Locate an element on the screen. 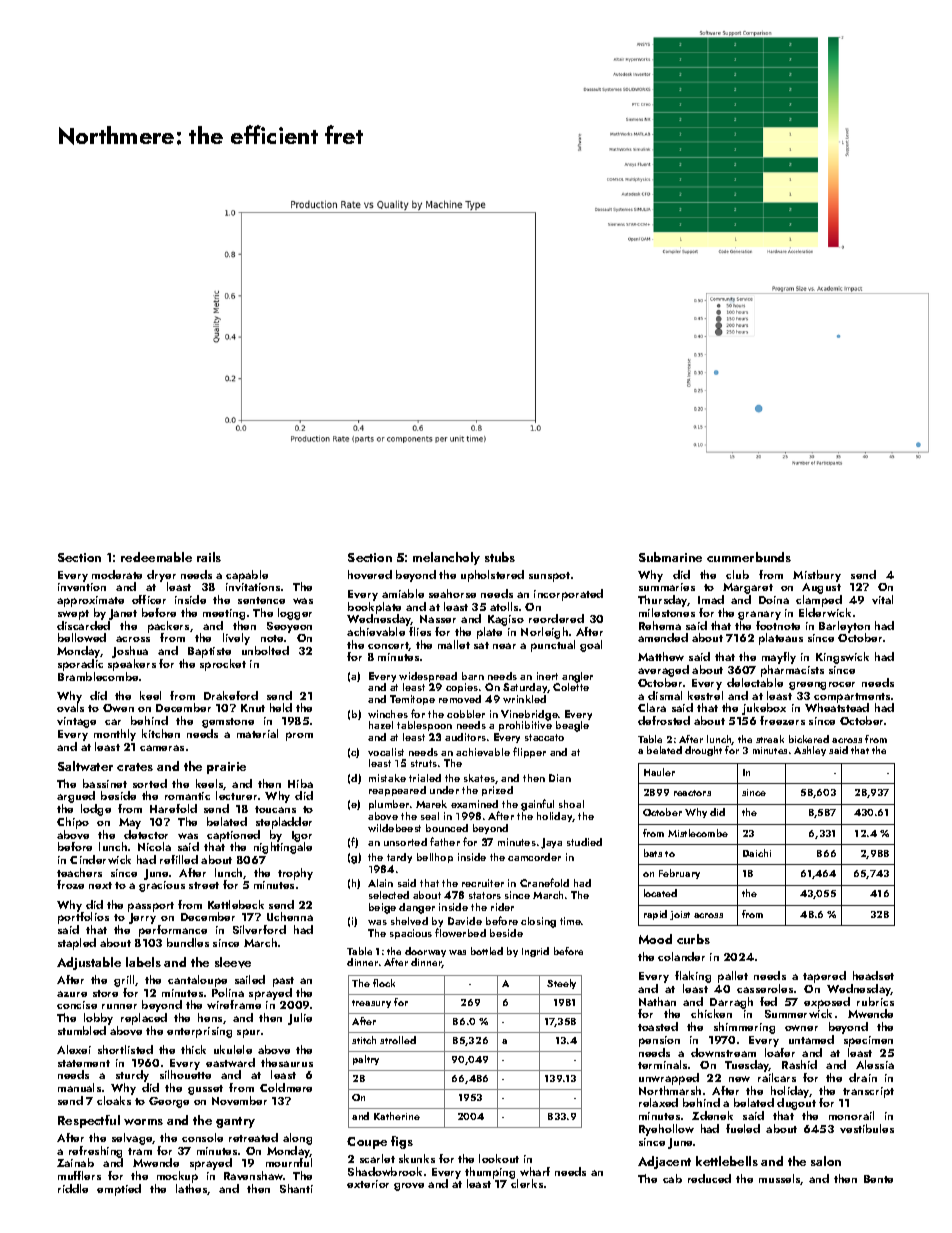 The width and height of the screenshot is (952, 1233). shoal is located at coordinates (571, 804).
